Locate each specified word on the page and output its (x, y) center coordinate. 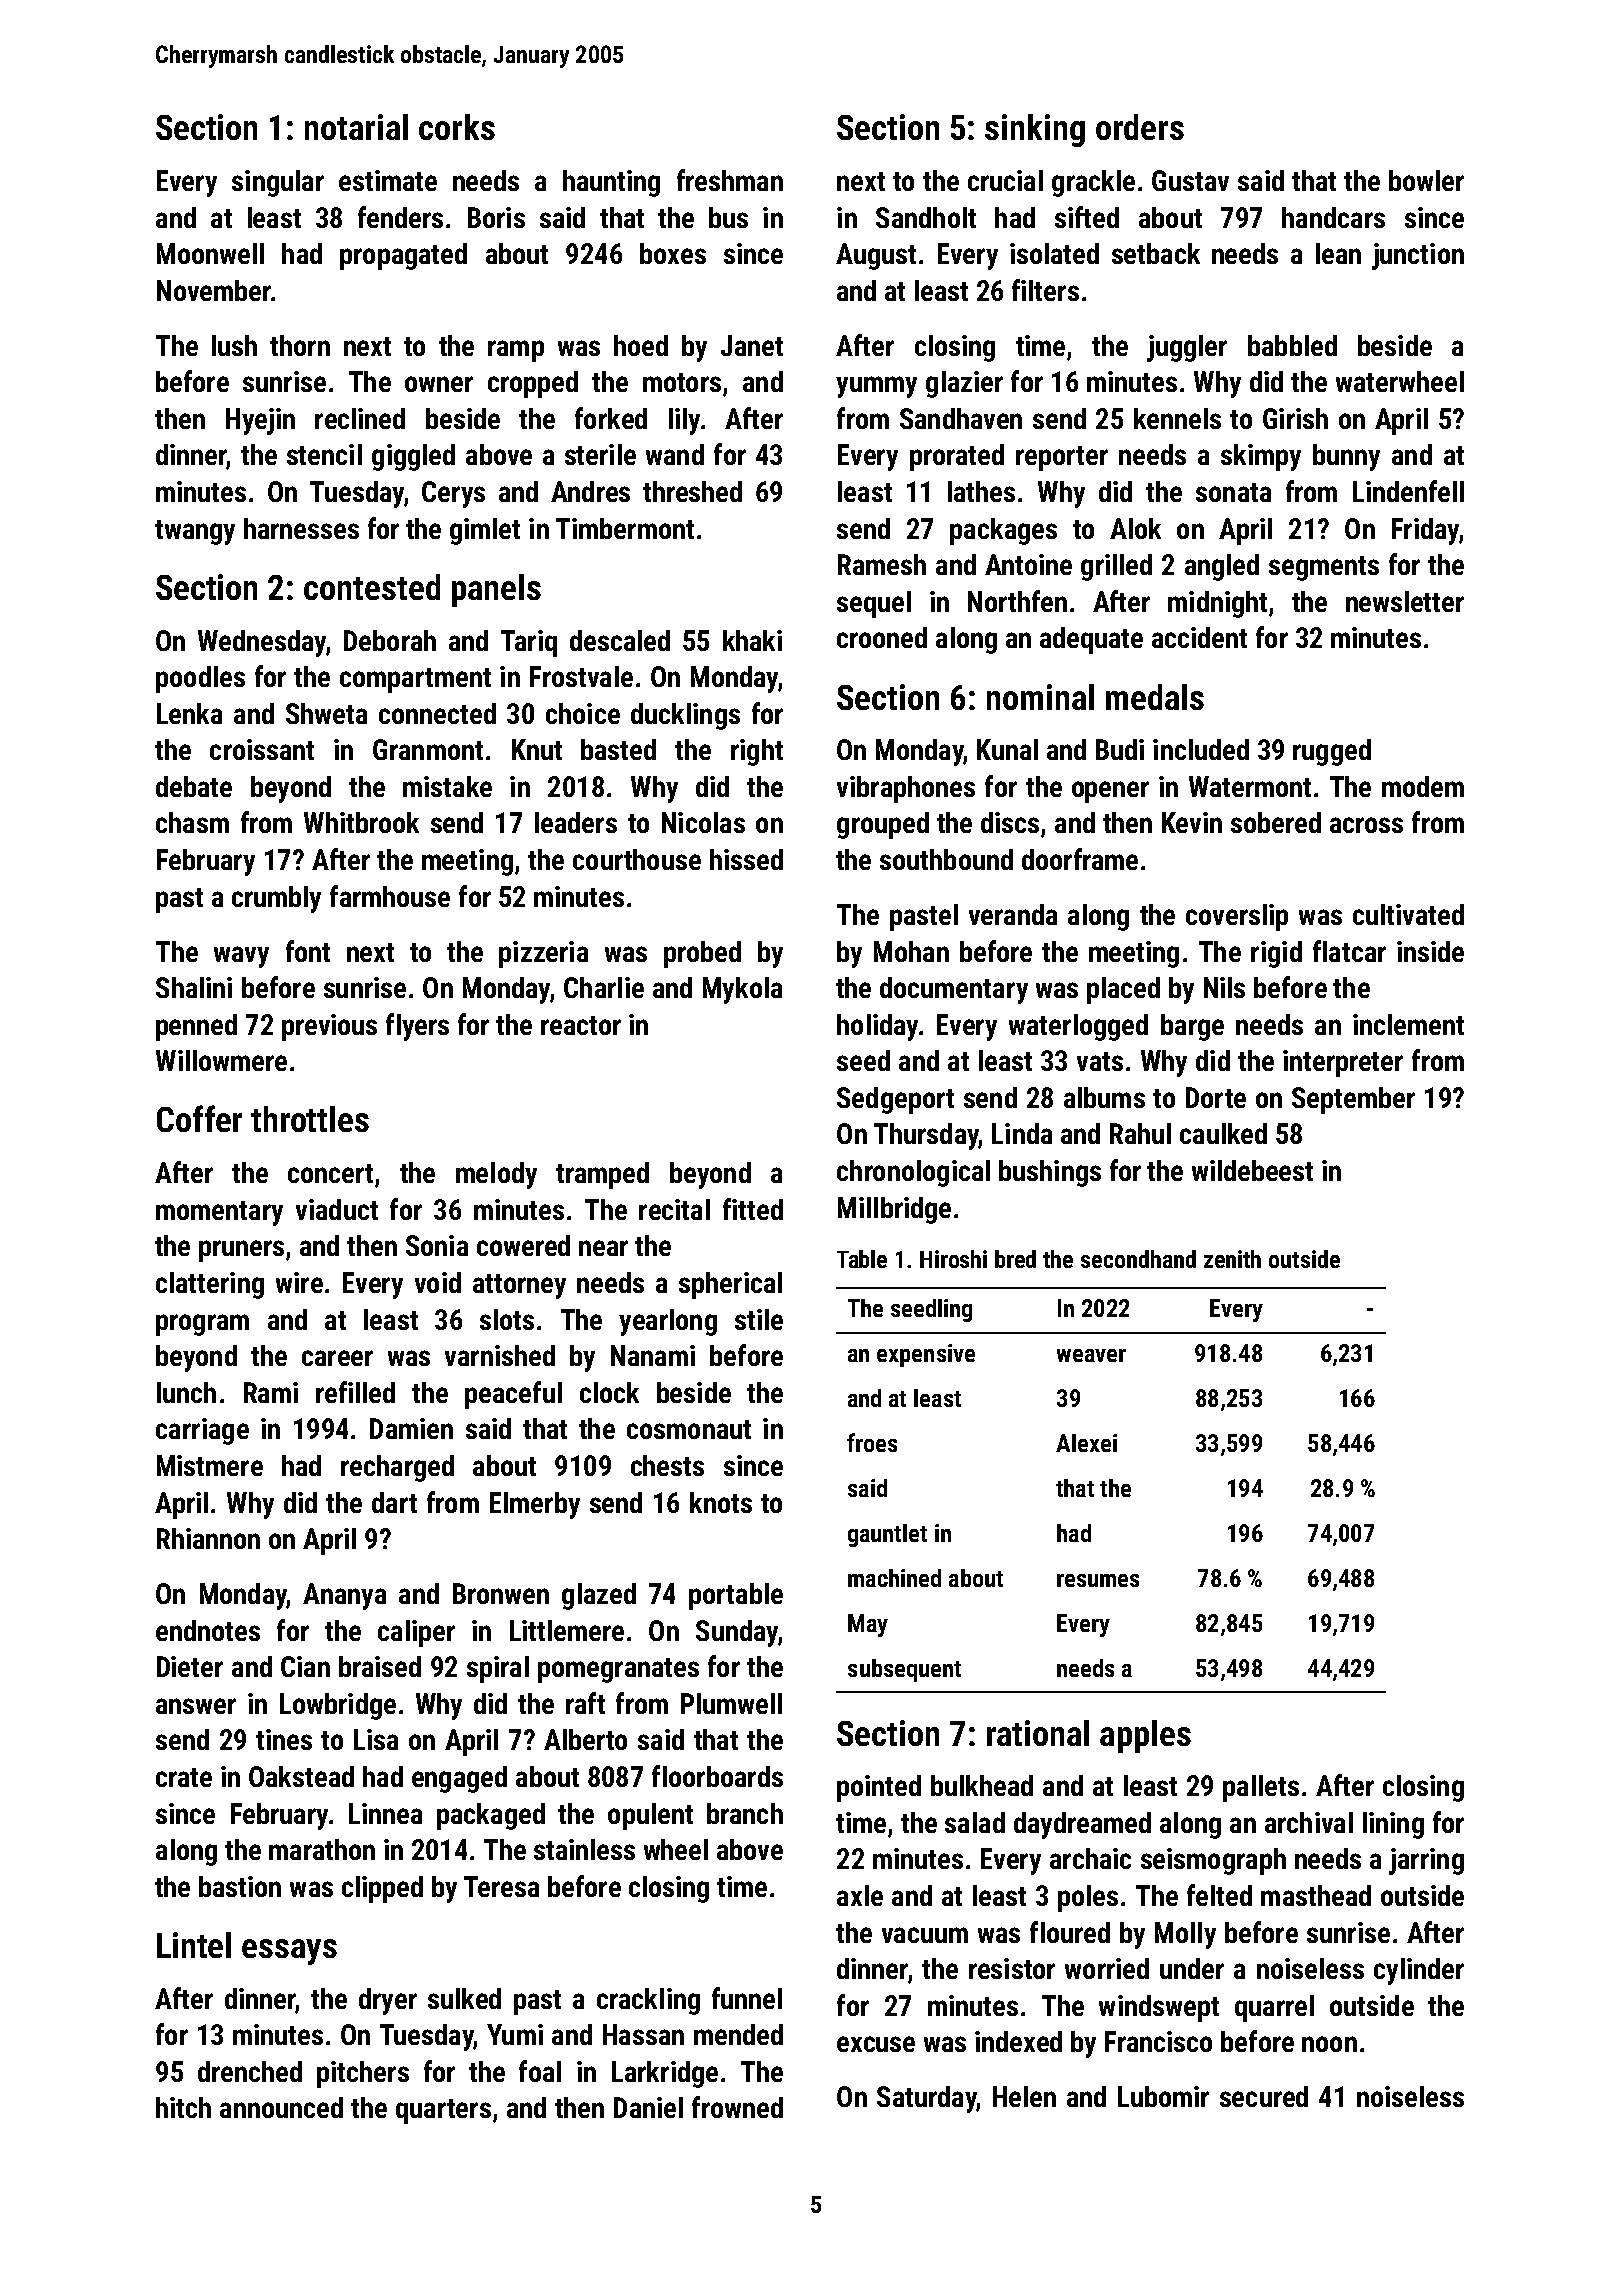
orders (1140, 127)
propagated (403, 256)
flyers (417, 1027)
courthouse (637, 859)
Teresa (501, 1886)
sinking (1035, 130)
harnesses (301, 528)
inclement (1408, 1024)
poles (1088, 1898)
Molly (1185, 1935)
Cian (305, 1666)
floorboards (717, 1776)
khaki (752, 640)
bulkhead (982, 1785)
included (1201, 749)
